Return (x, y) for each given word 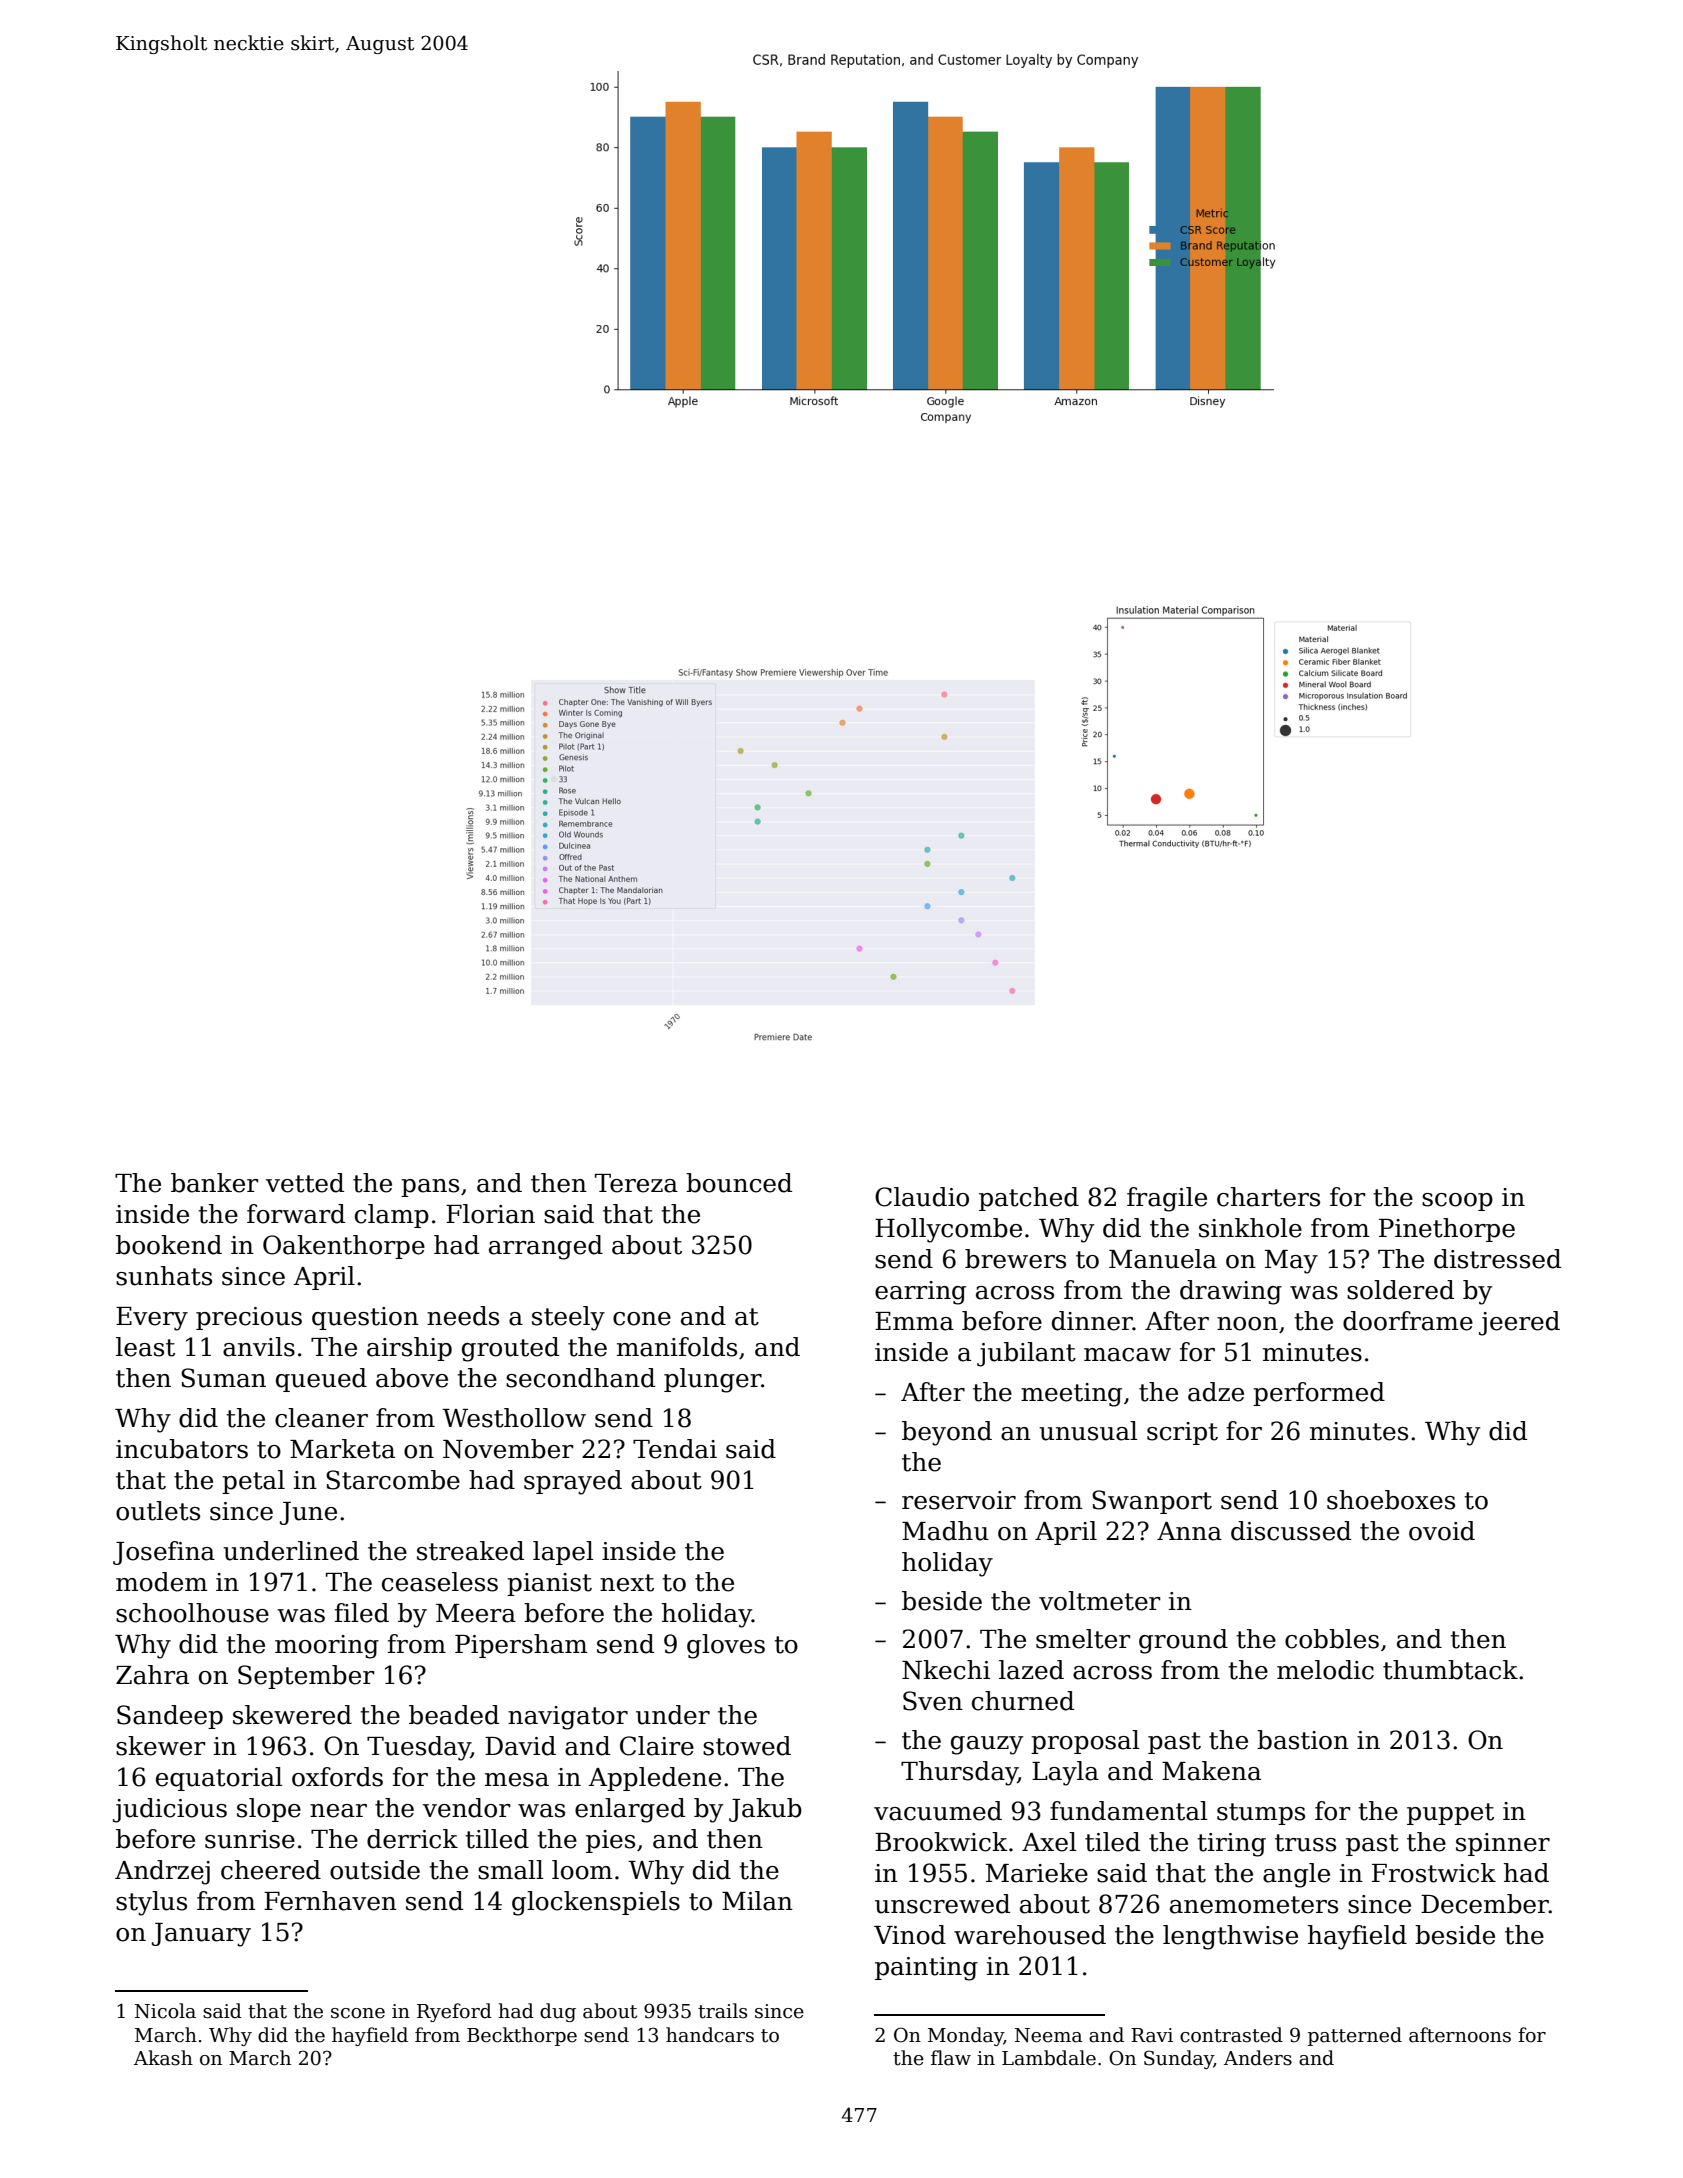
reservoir (959, 1500)
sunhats (164, 1276)
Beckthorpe (522, 2036)
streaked (470, 1551)
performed (1319, 1394)
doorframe (1408, 1321)
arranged (546, 1247)
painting (926, 1969)
